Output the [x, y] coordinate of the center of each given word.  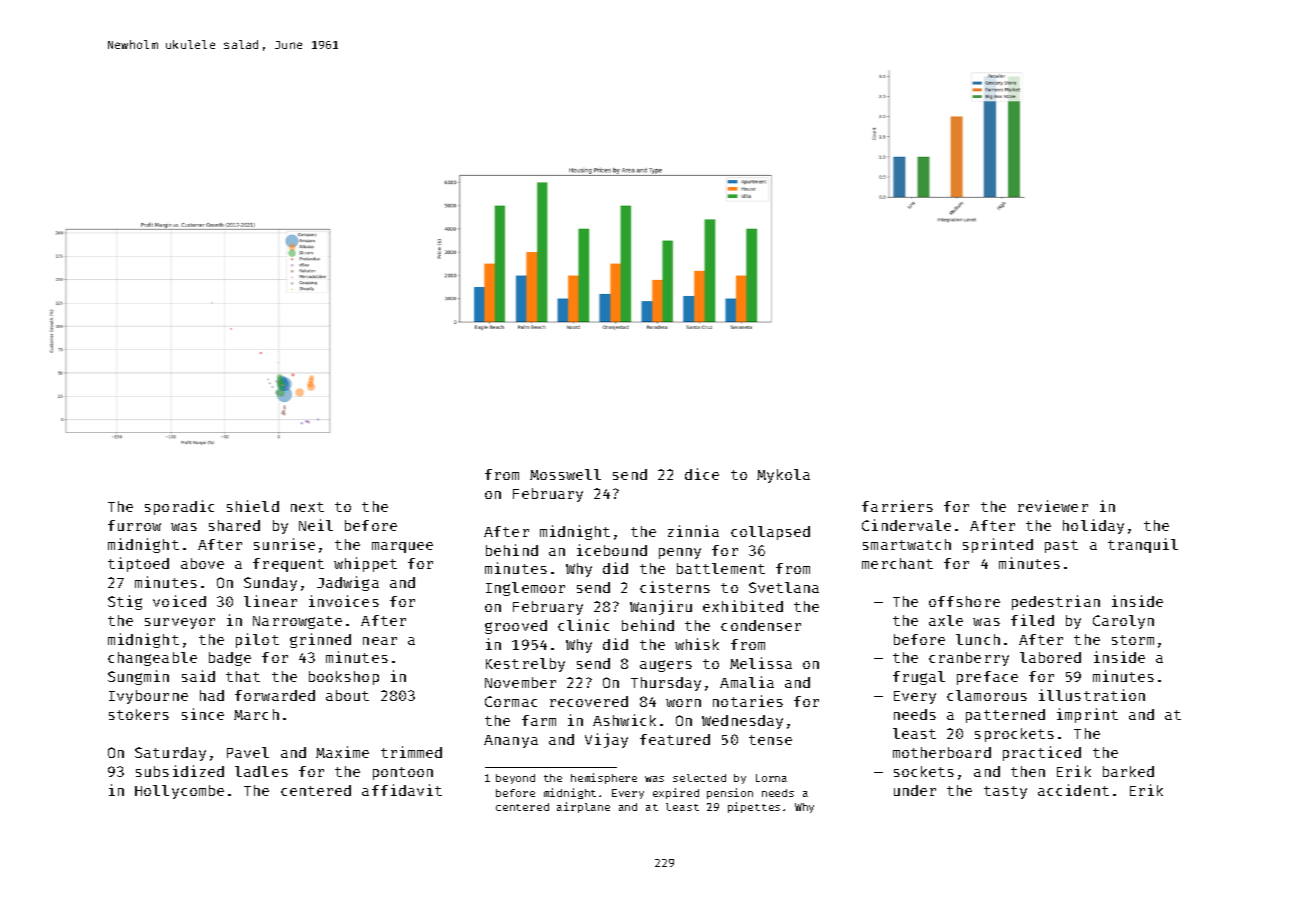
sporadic [179, 507]
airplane [583, 807]
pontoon [403, 773]
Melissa [761, 663]
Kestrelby [525, 665]
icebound [612, 550]
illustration [1092, 695]
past [1061, 546]
